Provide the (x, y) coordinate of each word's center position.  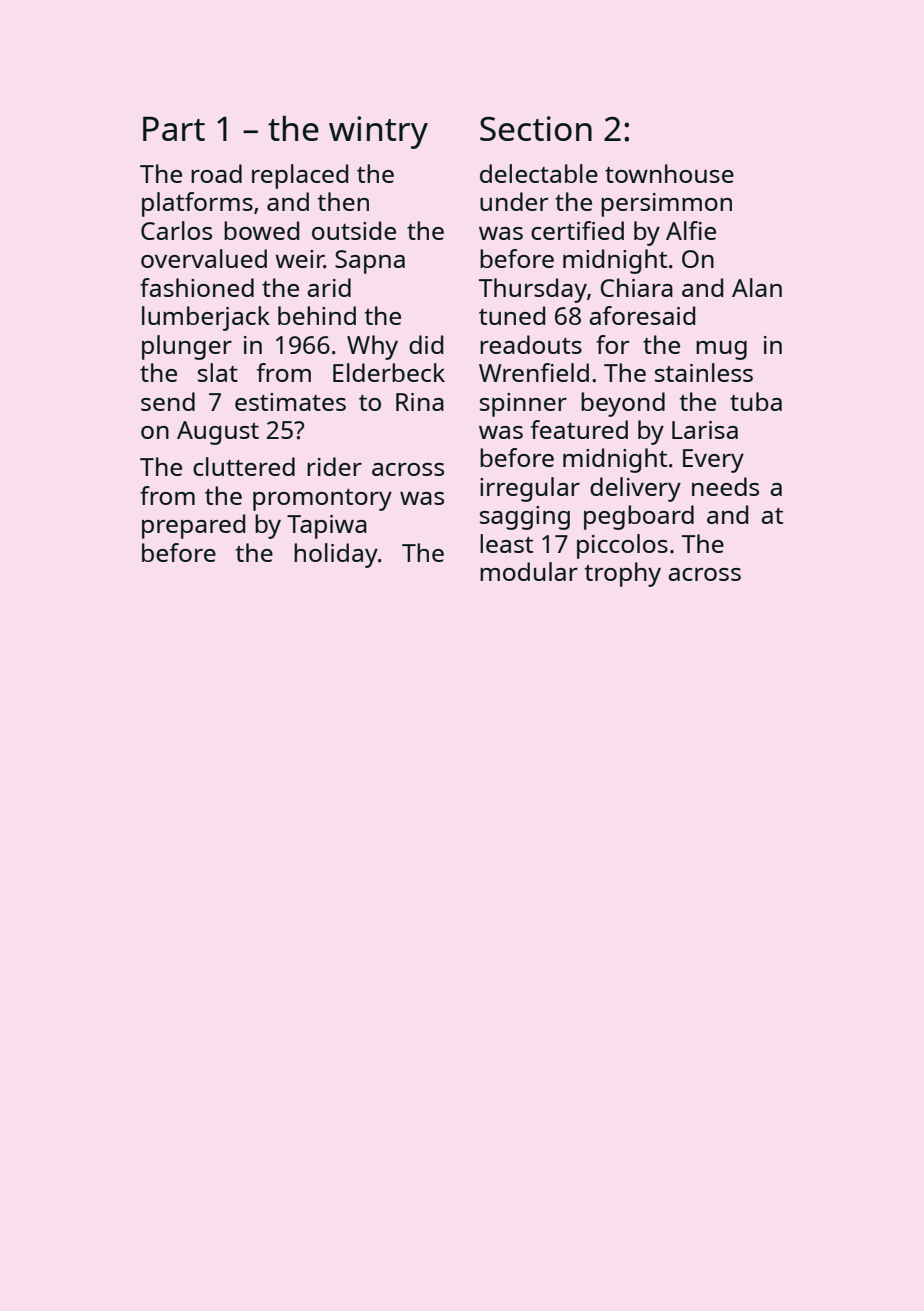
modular (529, 571)
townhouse (669, 173)
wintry (378, 132)
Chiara (637, 287)
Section (536, 128)
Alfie (691, 230)
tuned (512, 315)
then (343, 201)
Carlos (176, 230)
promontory (322, 500)
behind (317, 315)
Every (713, 461)
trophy (623, 574)
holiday (336, 555)
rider (334, 466)
